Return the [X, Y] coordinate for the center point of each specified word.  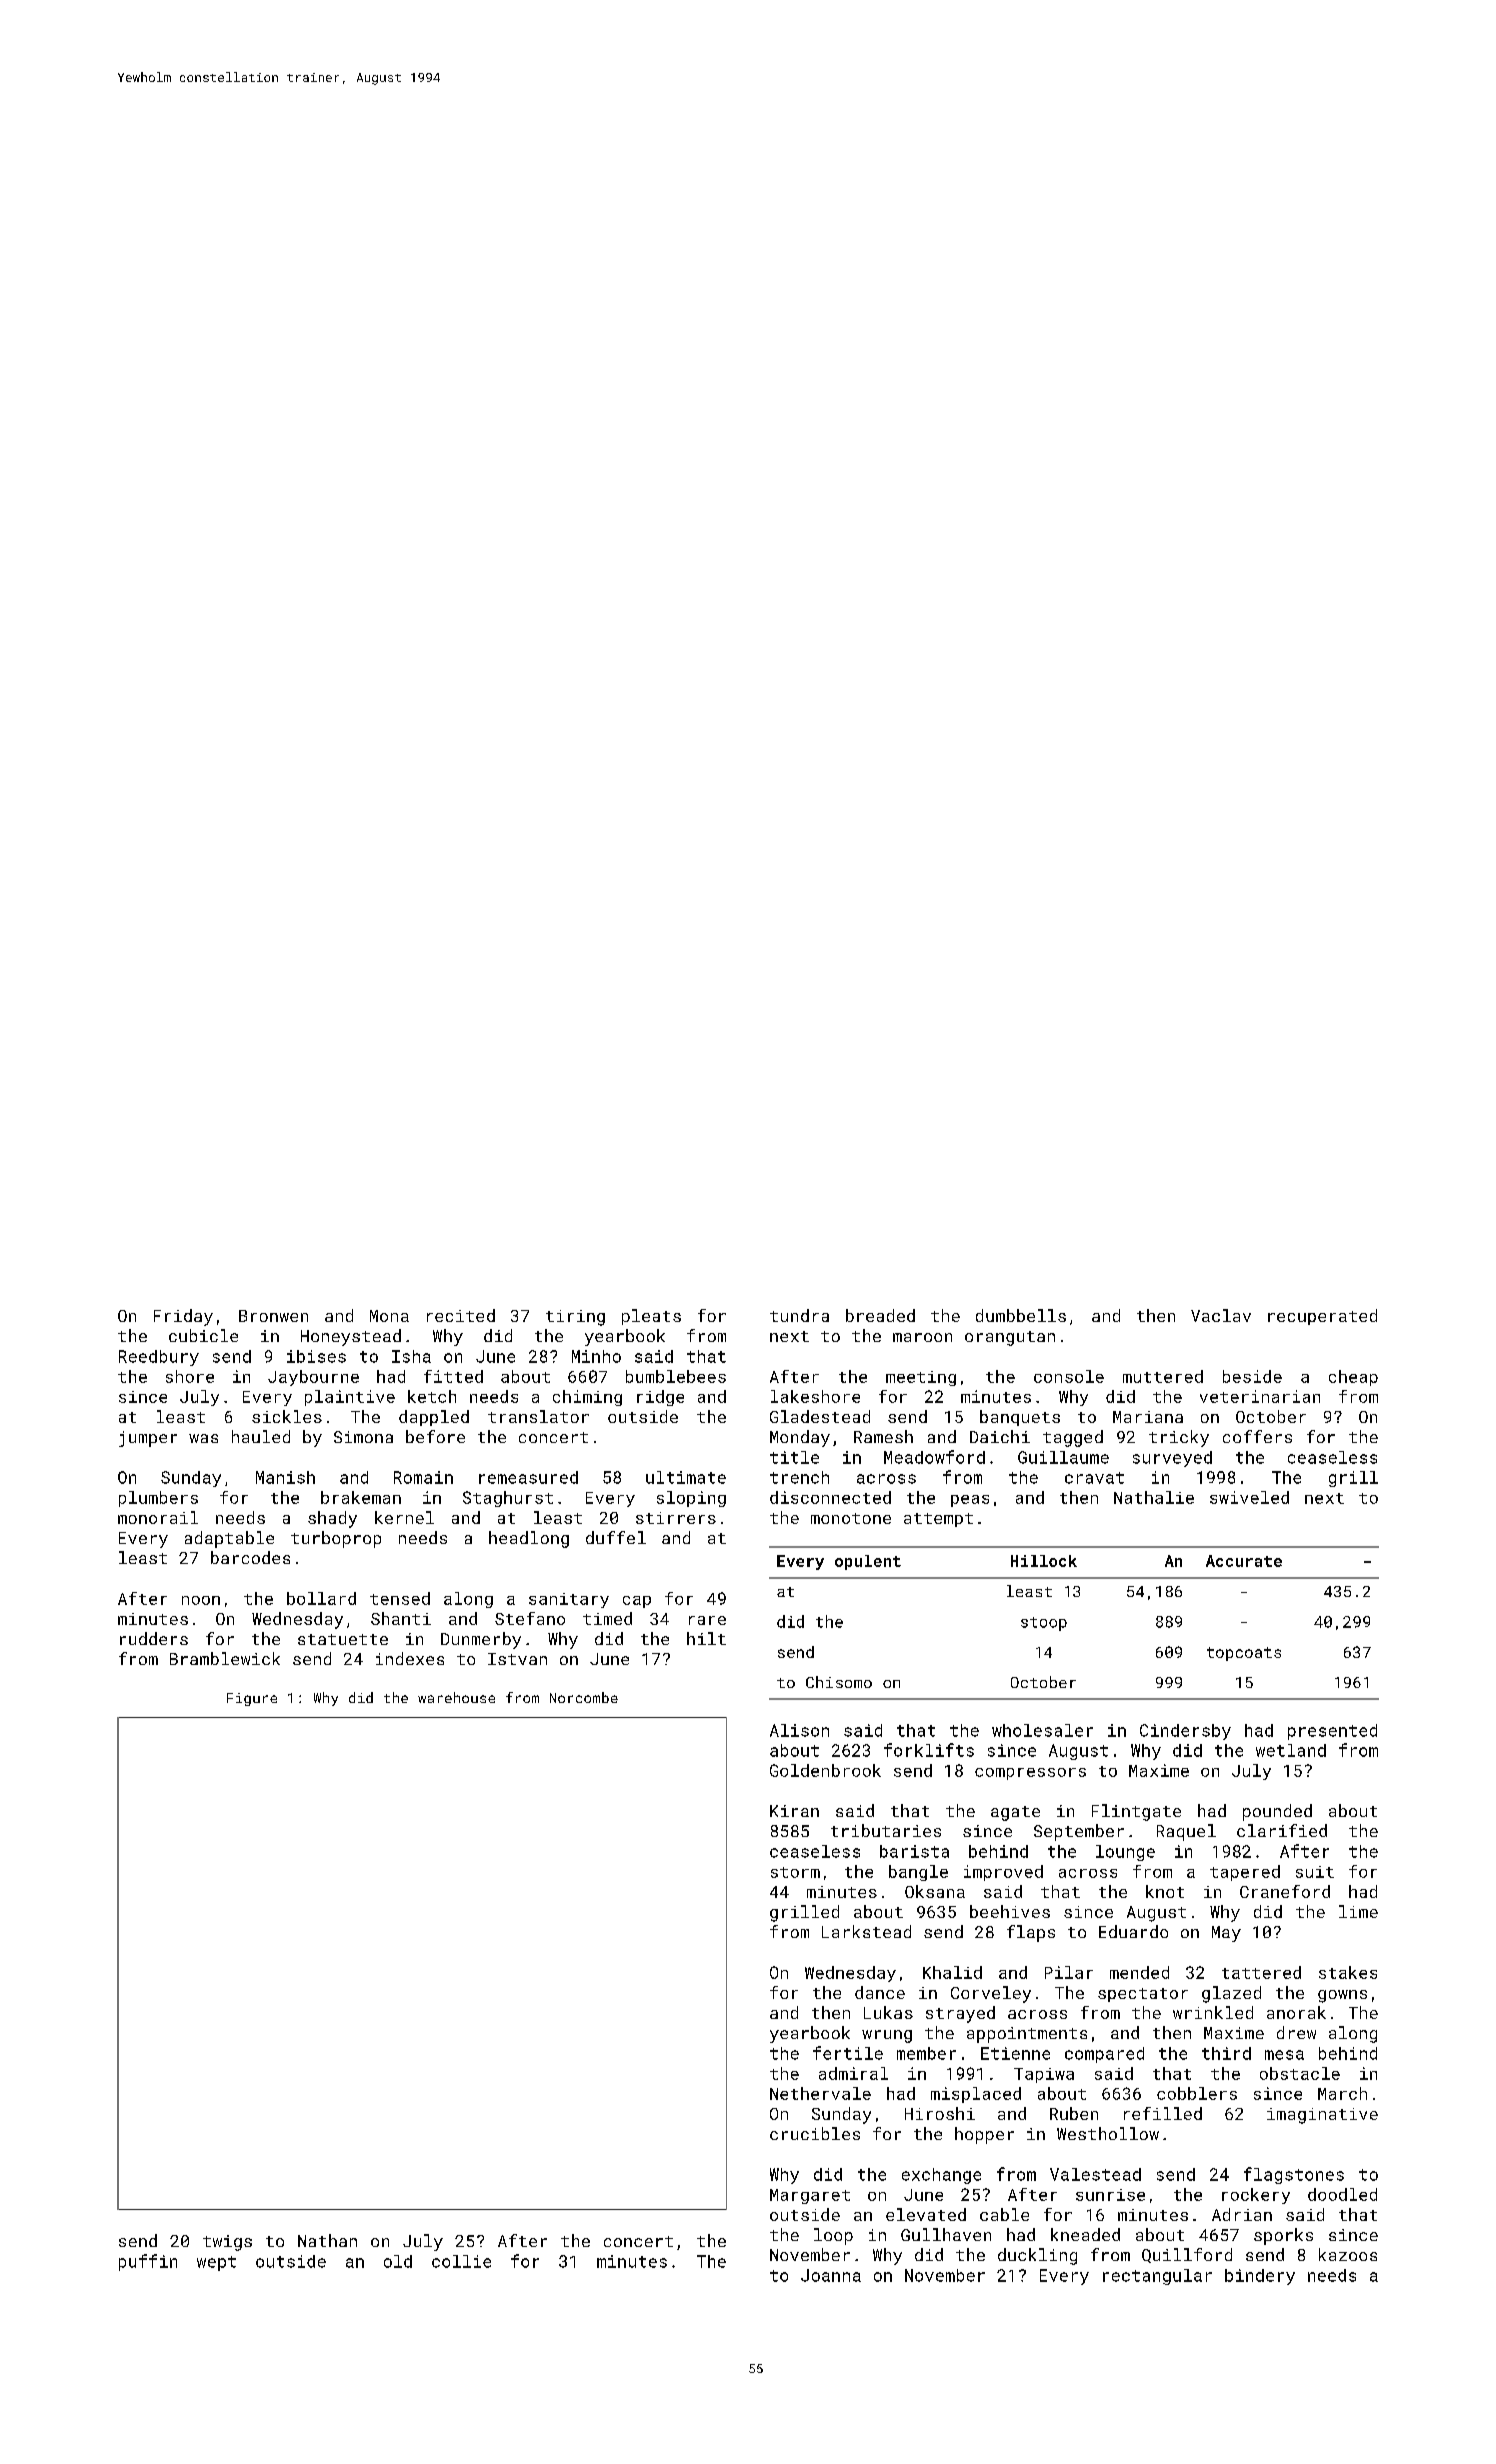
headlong [529, 1539]
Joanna [831, 2275]
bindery [1260, 2277]
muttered [1163, 1376]
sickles [287, 1416]
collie [461, 2261]
